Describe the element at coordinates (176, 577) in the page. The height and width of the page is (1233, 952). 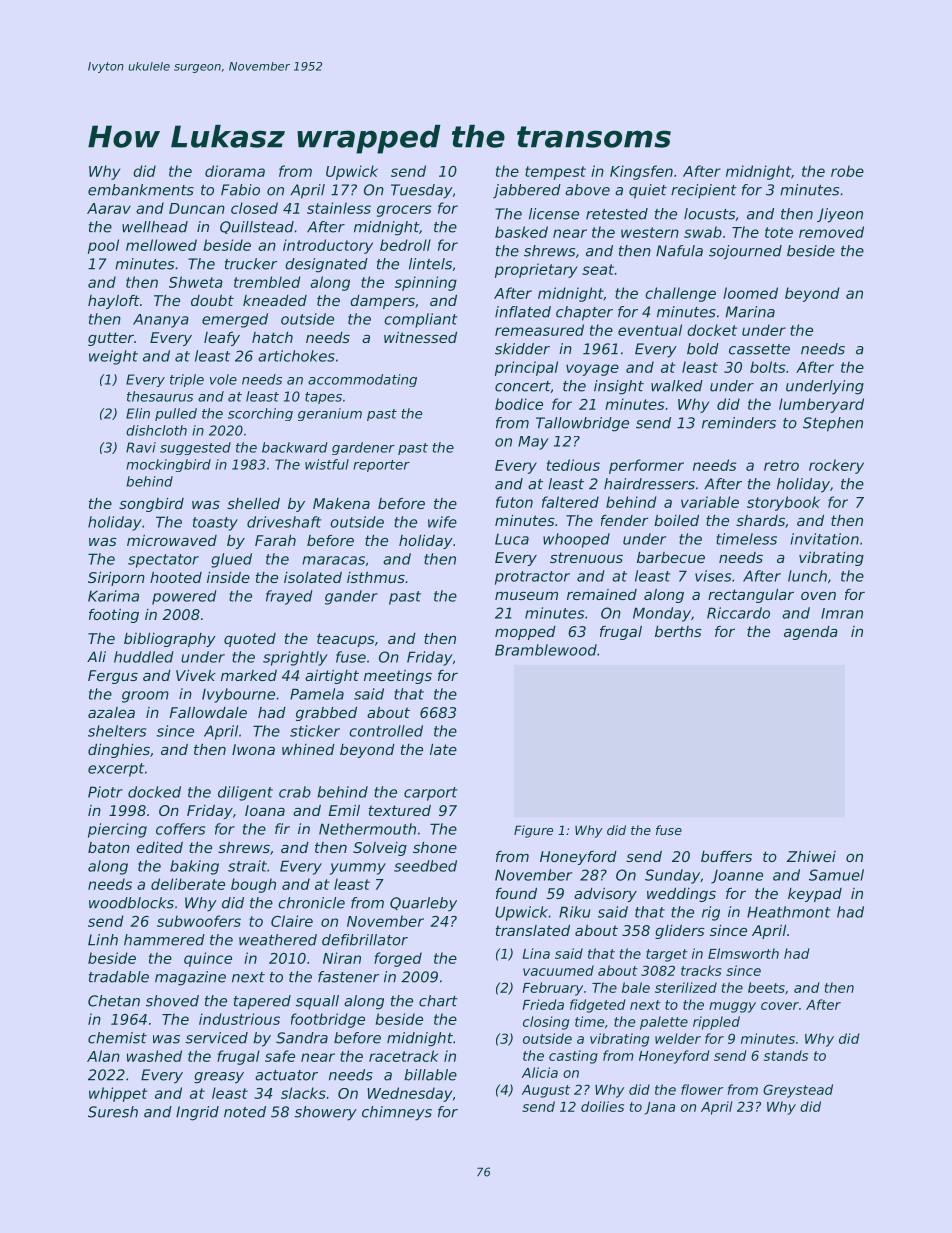
I see `hooted` at that location.
